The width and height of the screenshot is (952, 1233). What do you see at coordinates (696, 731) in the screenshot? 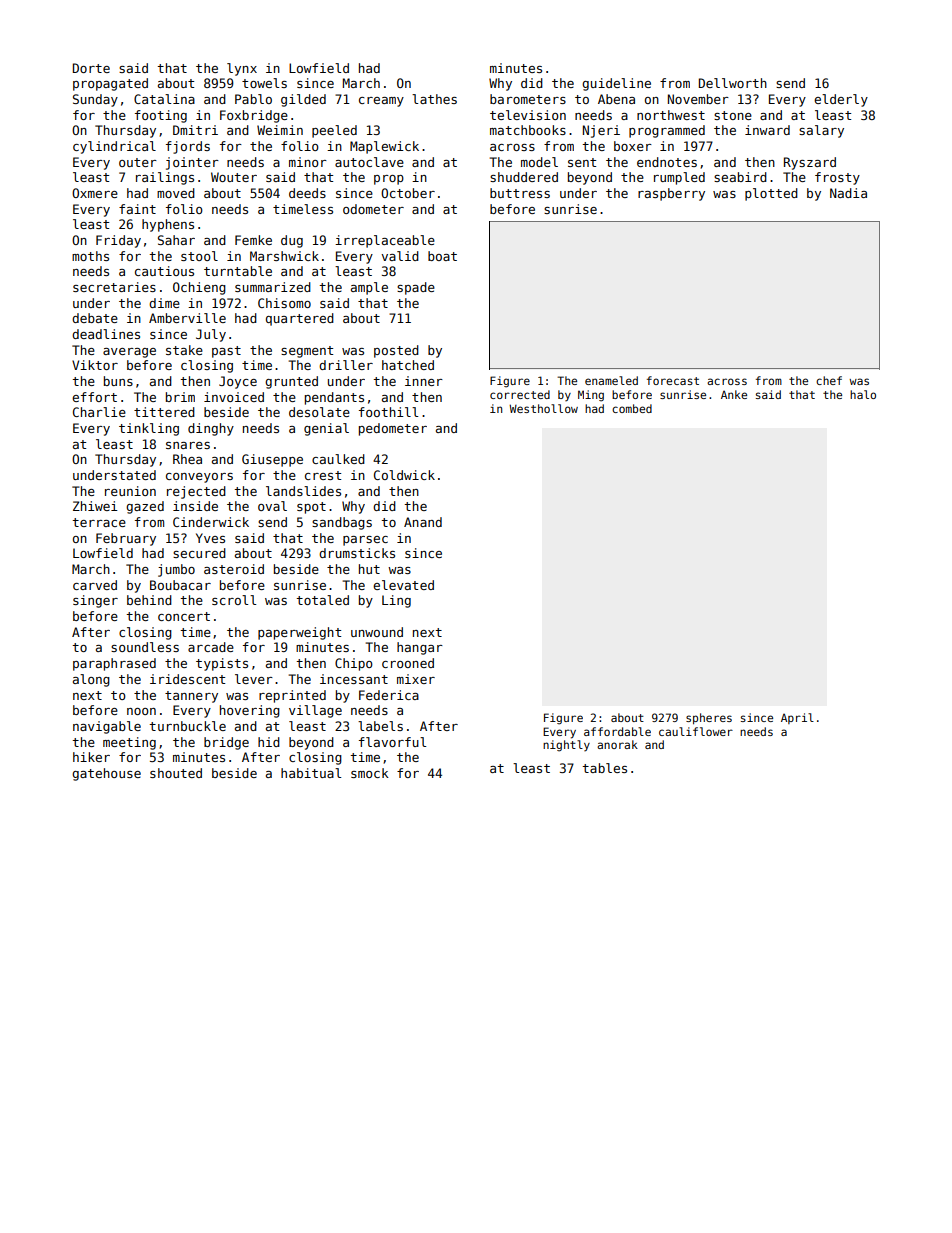
I see `cauliflower` at bounding box center [696, 731].
